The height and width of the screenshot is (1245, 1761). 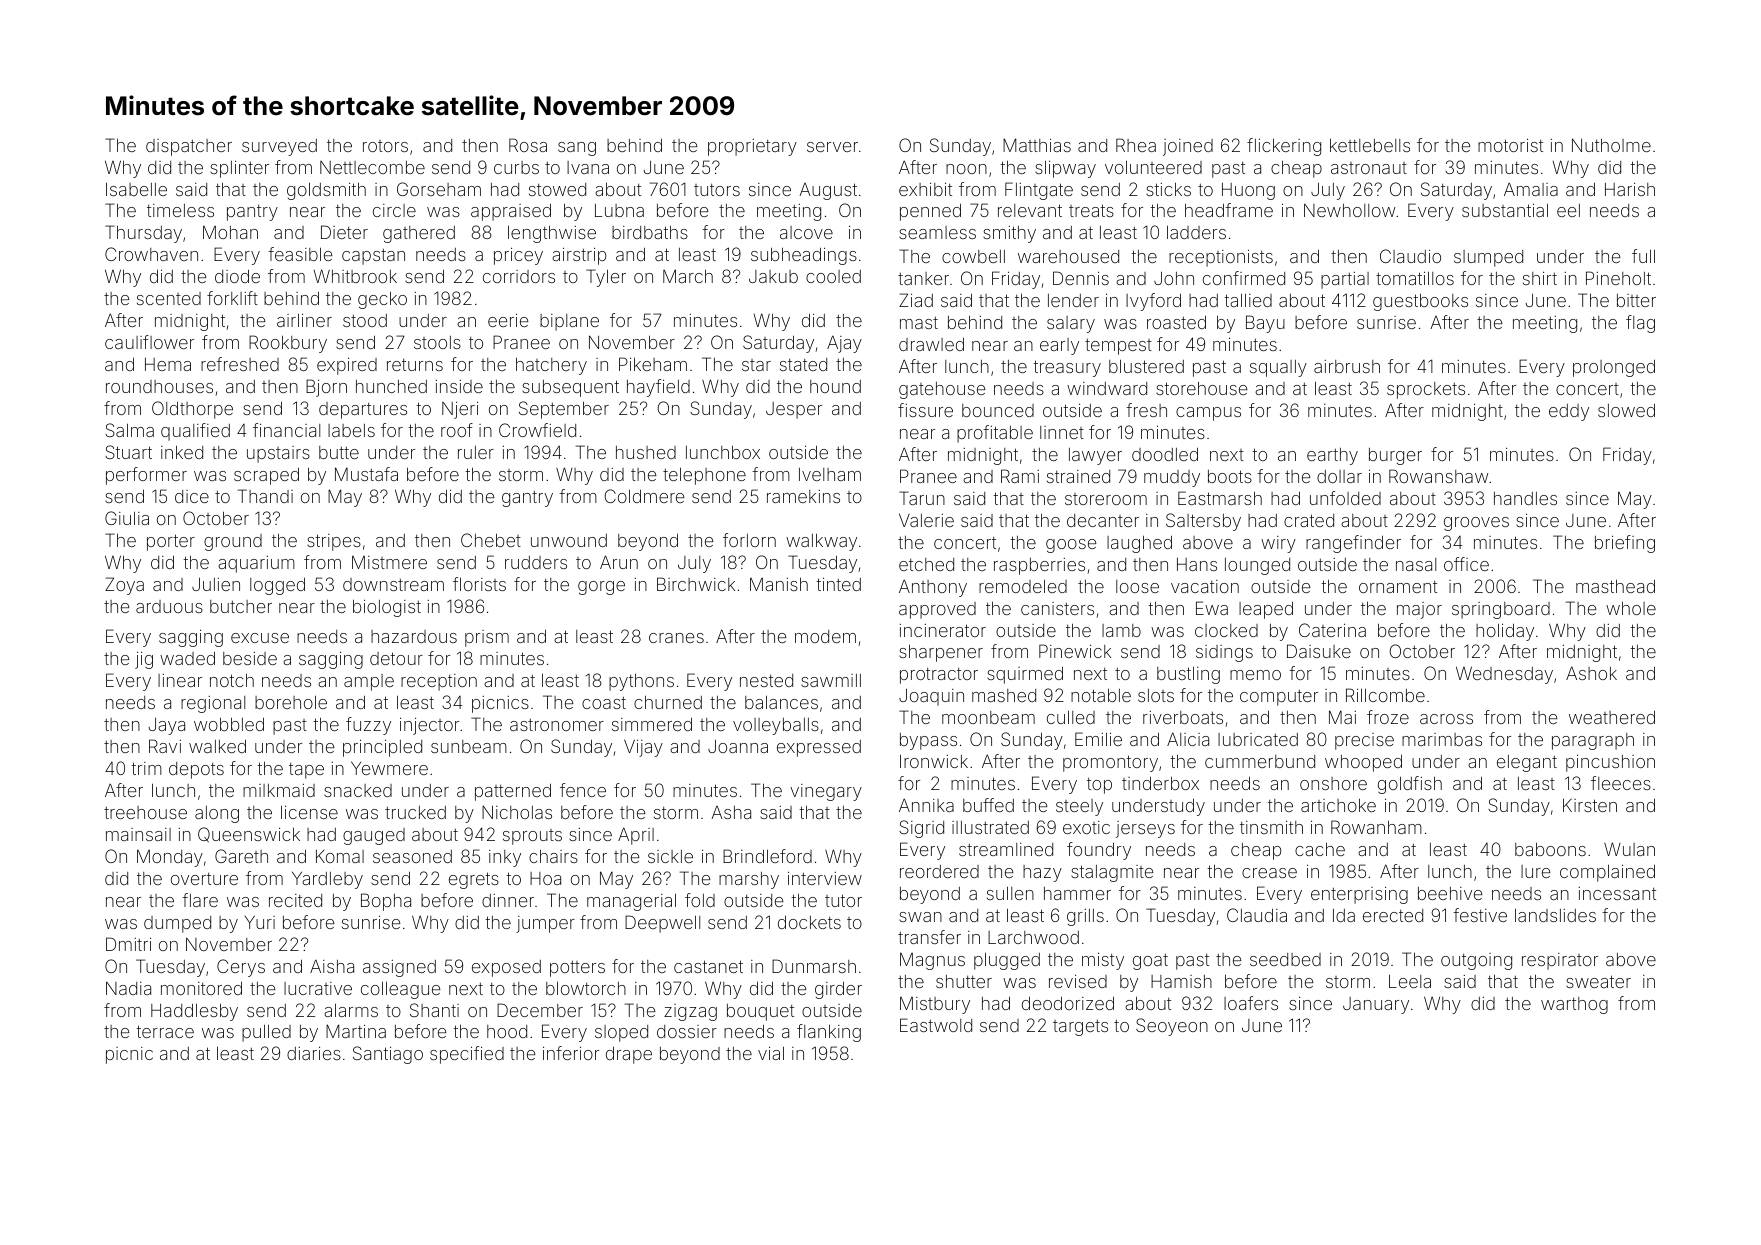 What do you see at coordinates (1080, 1028) in the screenshot?
I see `targets` at bounding box center [1080, 1028].
